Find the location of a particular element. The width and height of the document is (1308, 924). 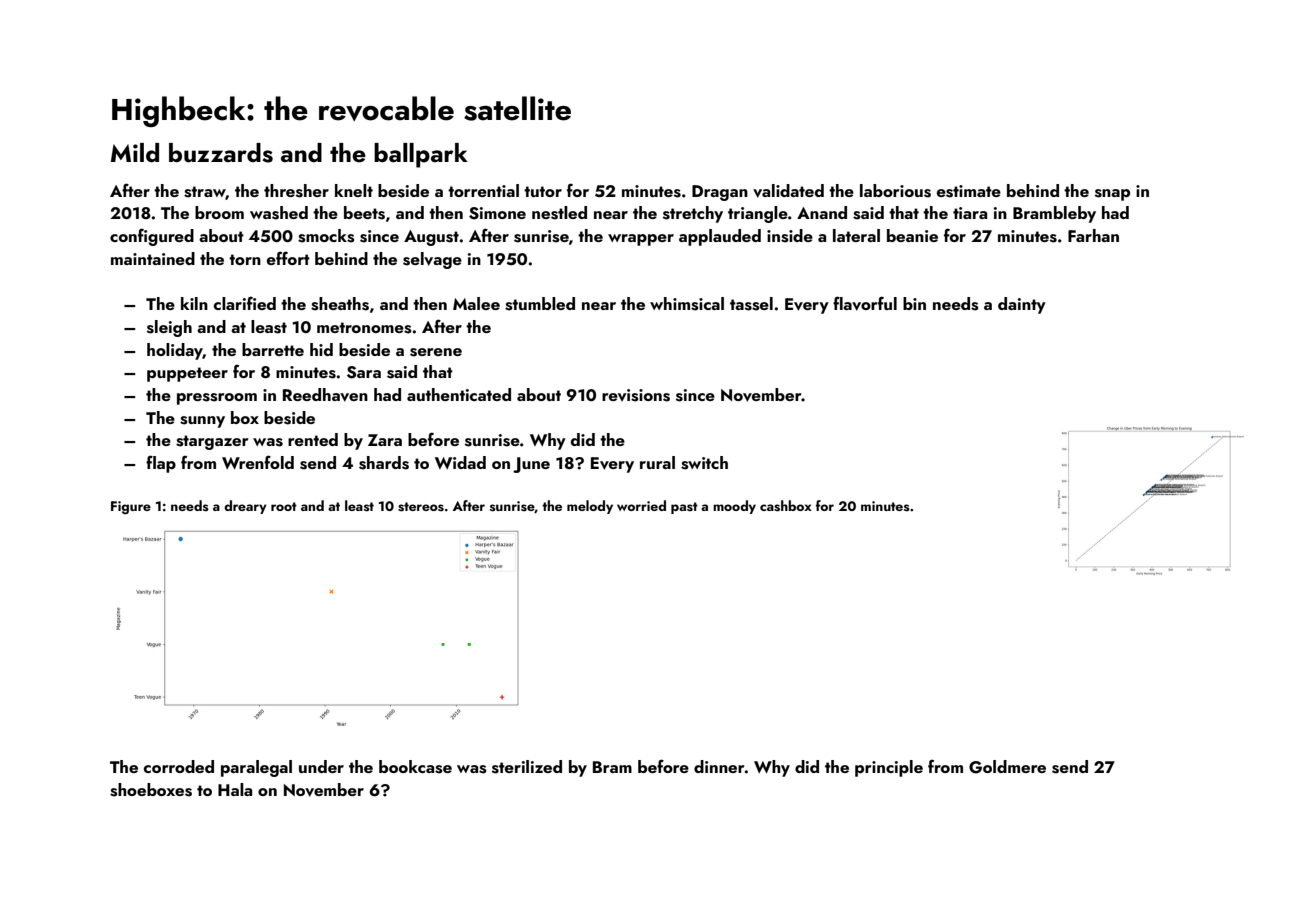

washed is located at coordinates (279, 213).
